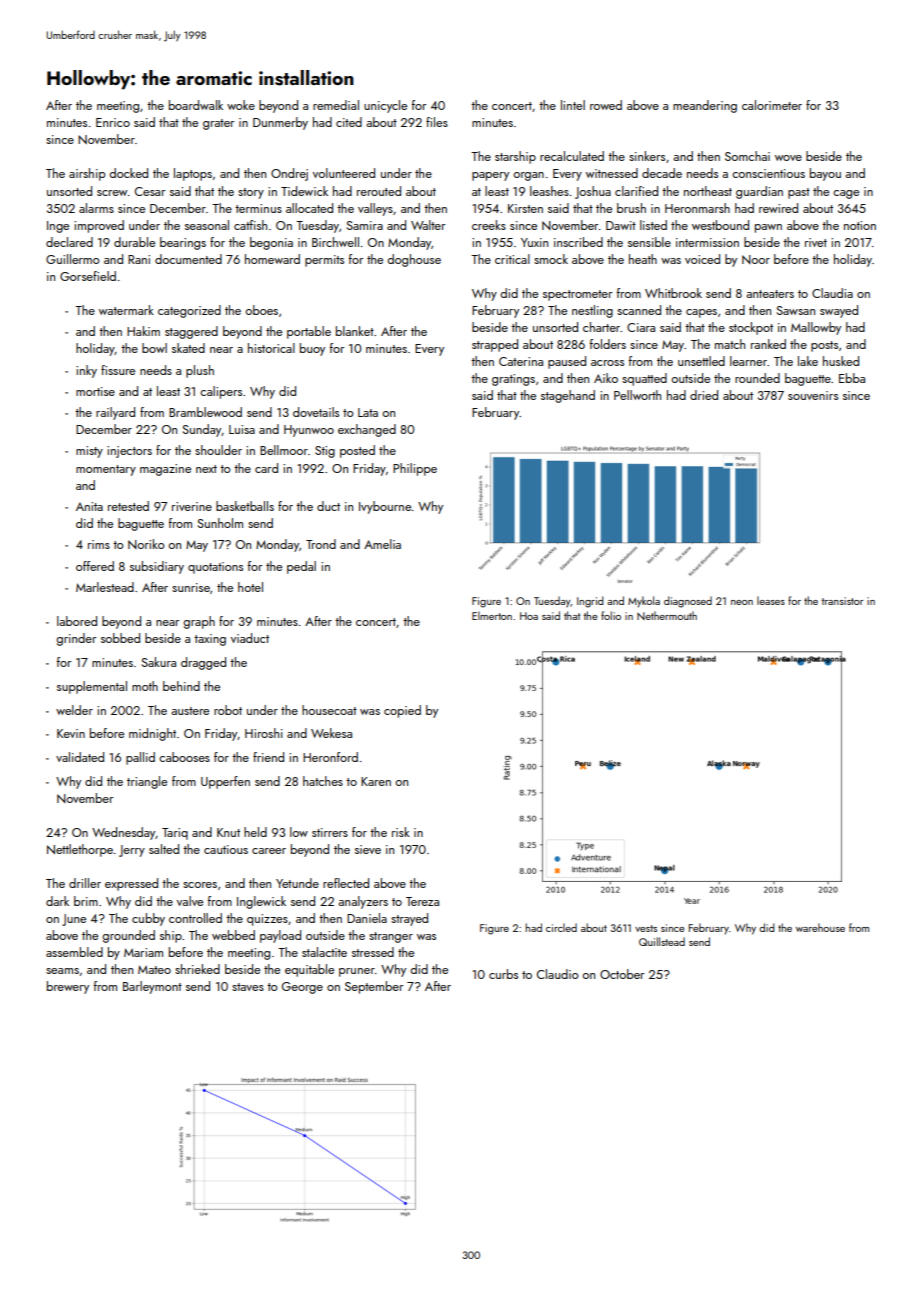  What do you see at coordinates (152, 987) in the image?
I see `Barleymont` at bounding box center [152, 987].
